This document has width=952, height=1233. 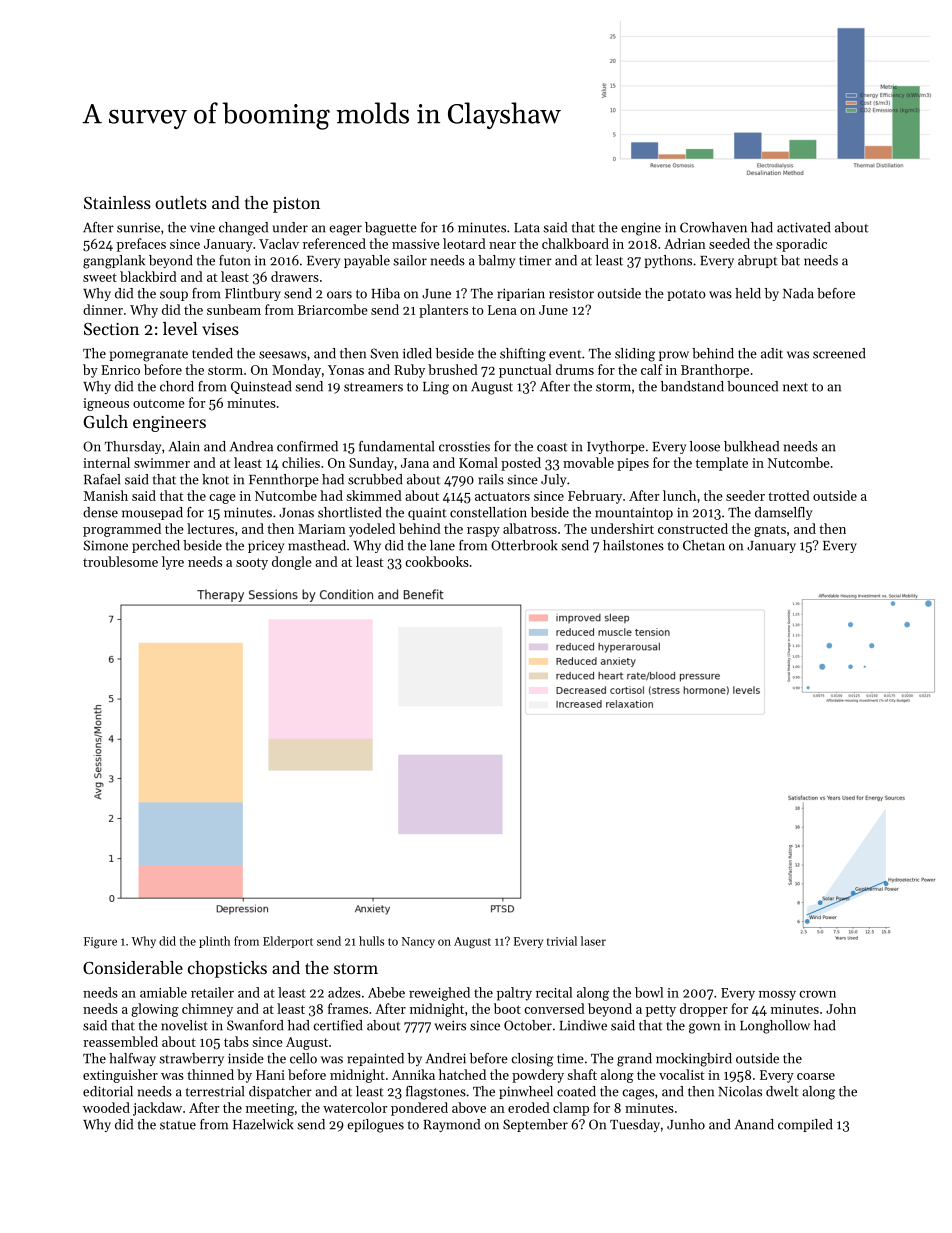 I want to click on troublesome, so click(x=120, y=561).
